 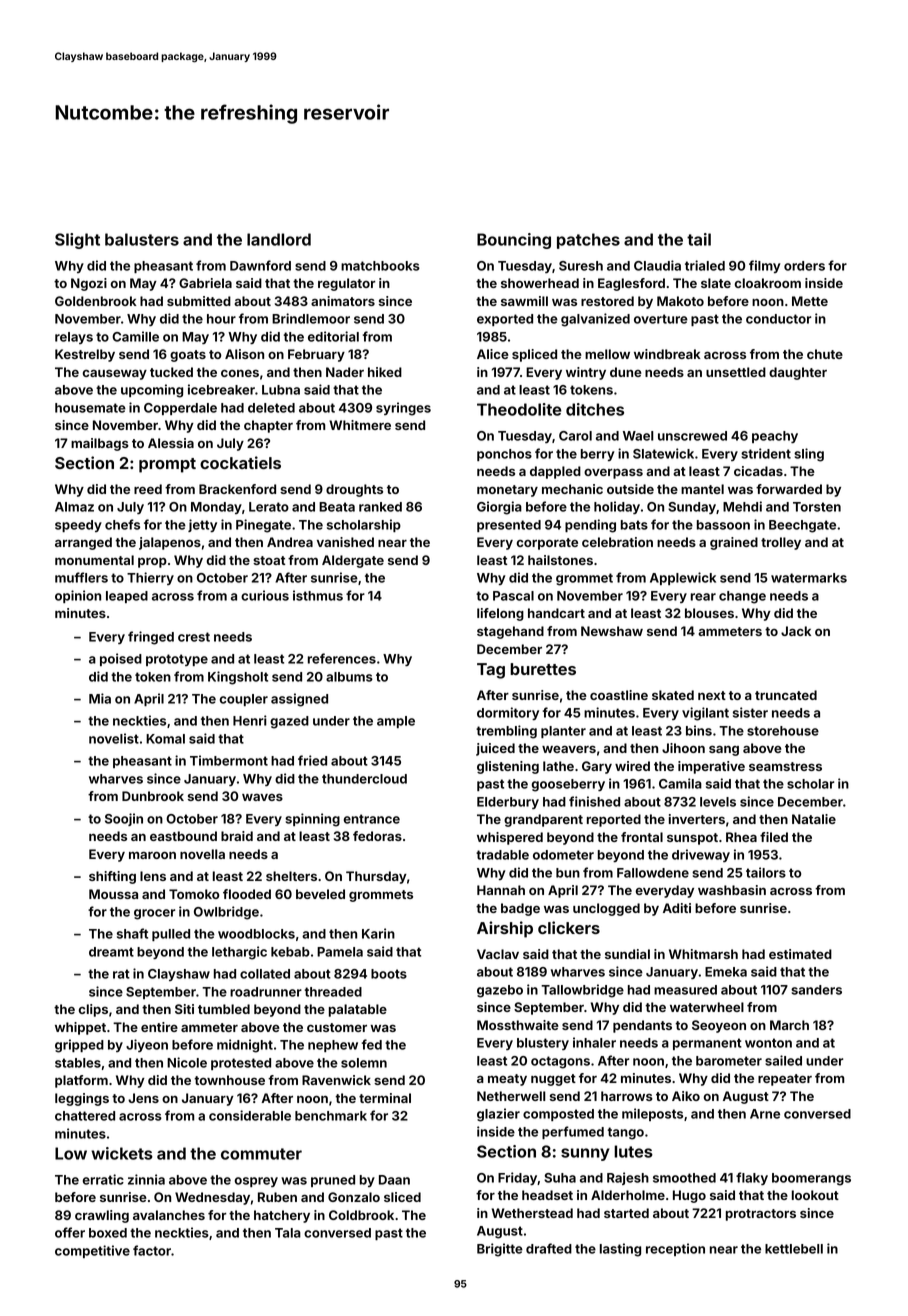 What do you see at coordinates (774, 837) in the screenshot?
I see `filed` at bounding box center [774, 837].
